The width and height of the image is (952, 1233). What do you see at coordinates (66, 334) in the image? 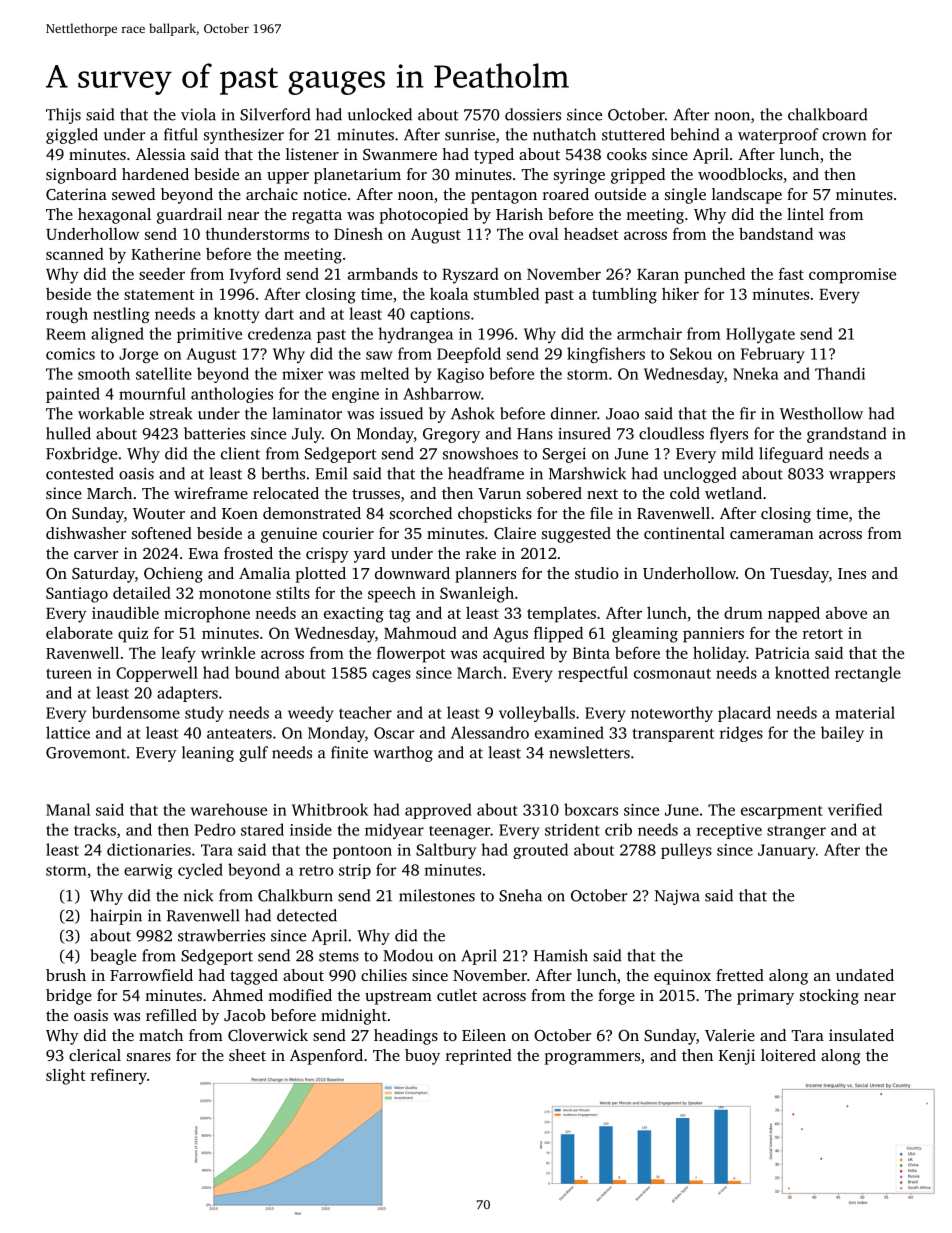
I see `Reem` at bounding box center [66, 334].
